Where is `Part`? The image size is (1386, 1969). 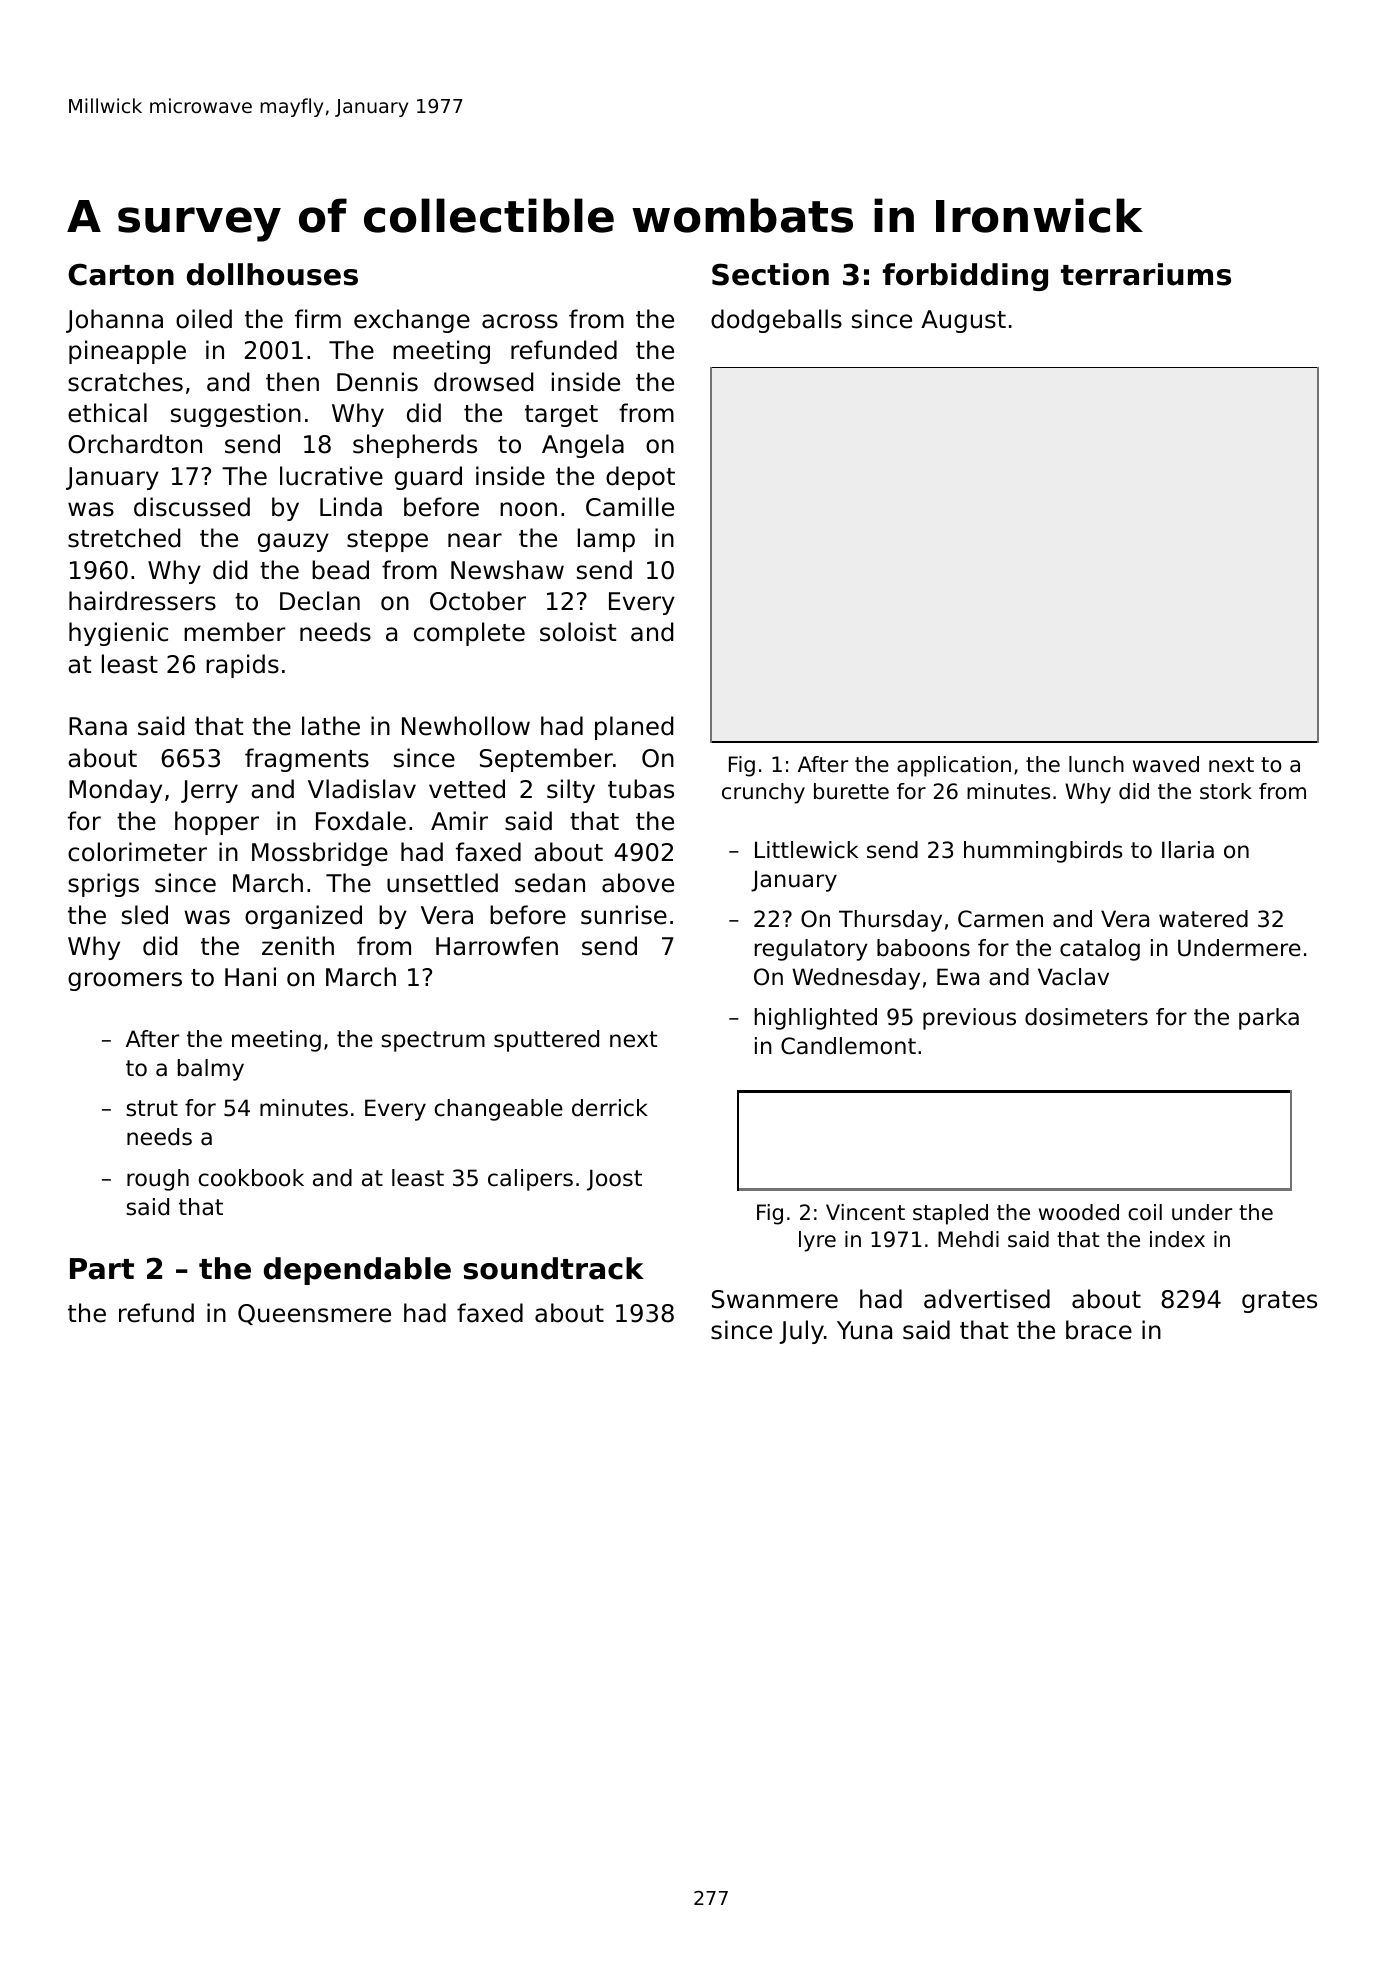
Part is located at coordinates (102, 1269).
